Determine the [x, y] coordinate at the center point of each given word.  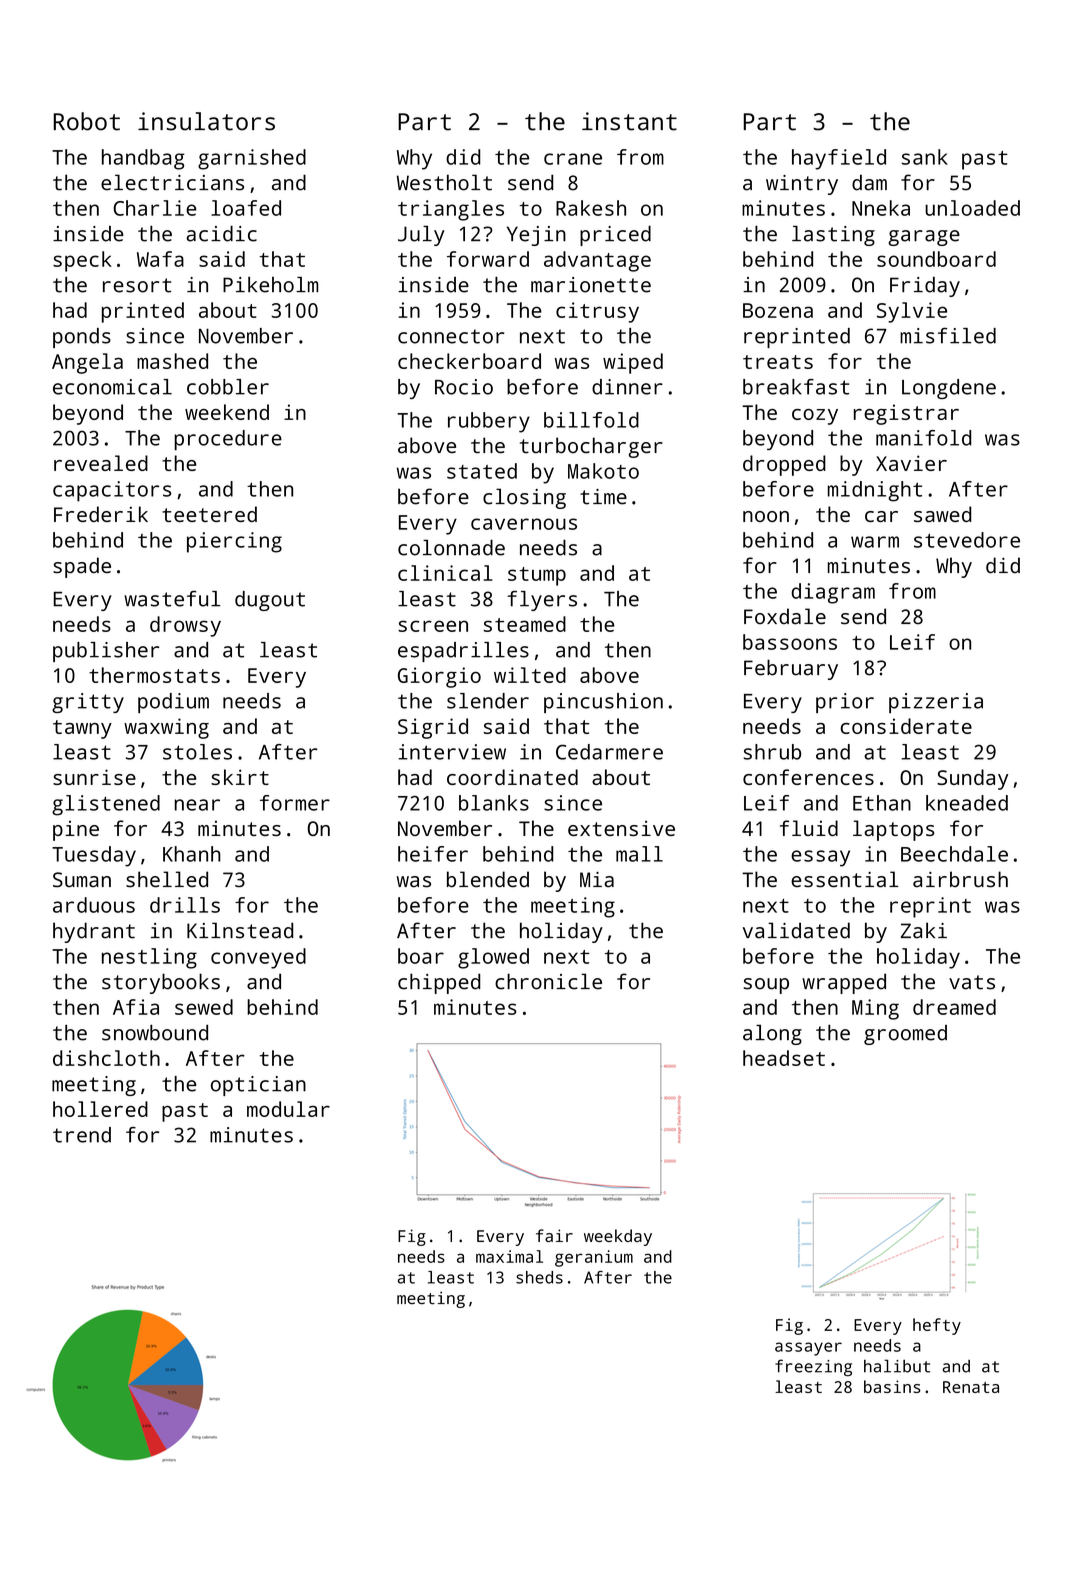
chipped [439, 983]
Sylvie [912, 312]
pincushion [603, 703]
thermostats [154, 675]
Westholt [444, 182]
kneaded [967, 803]
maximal [509, 1256]
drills [185, 905]
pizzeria [936, 703]
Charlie [154, 208]
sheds [539, 1277]
